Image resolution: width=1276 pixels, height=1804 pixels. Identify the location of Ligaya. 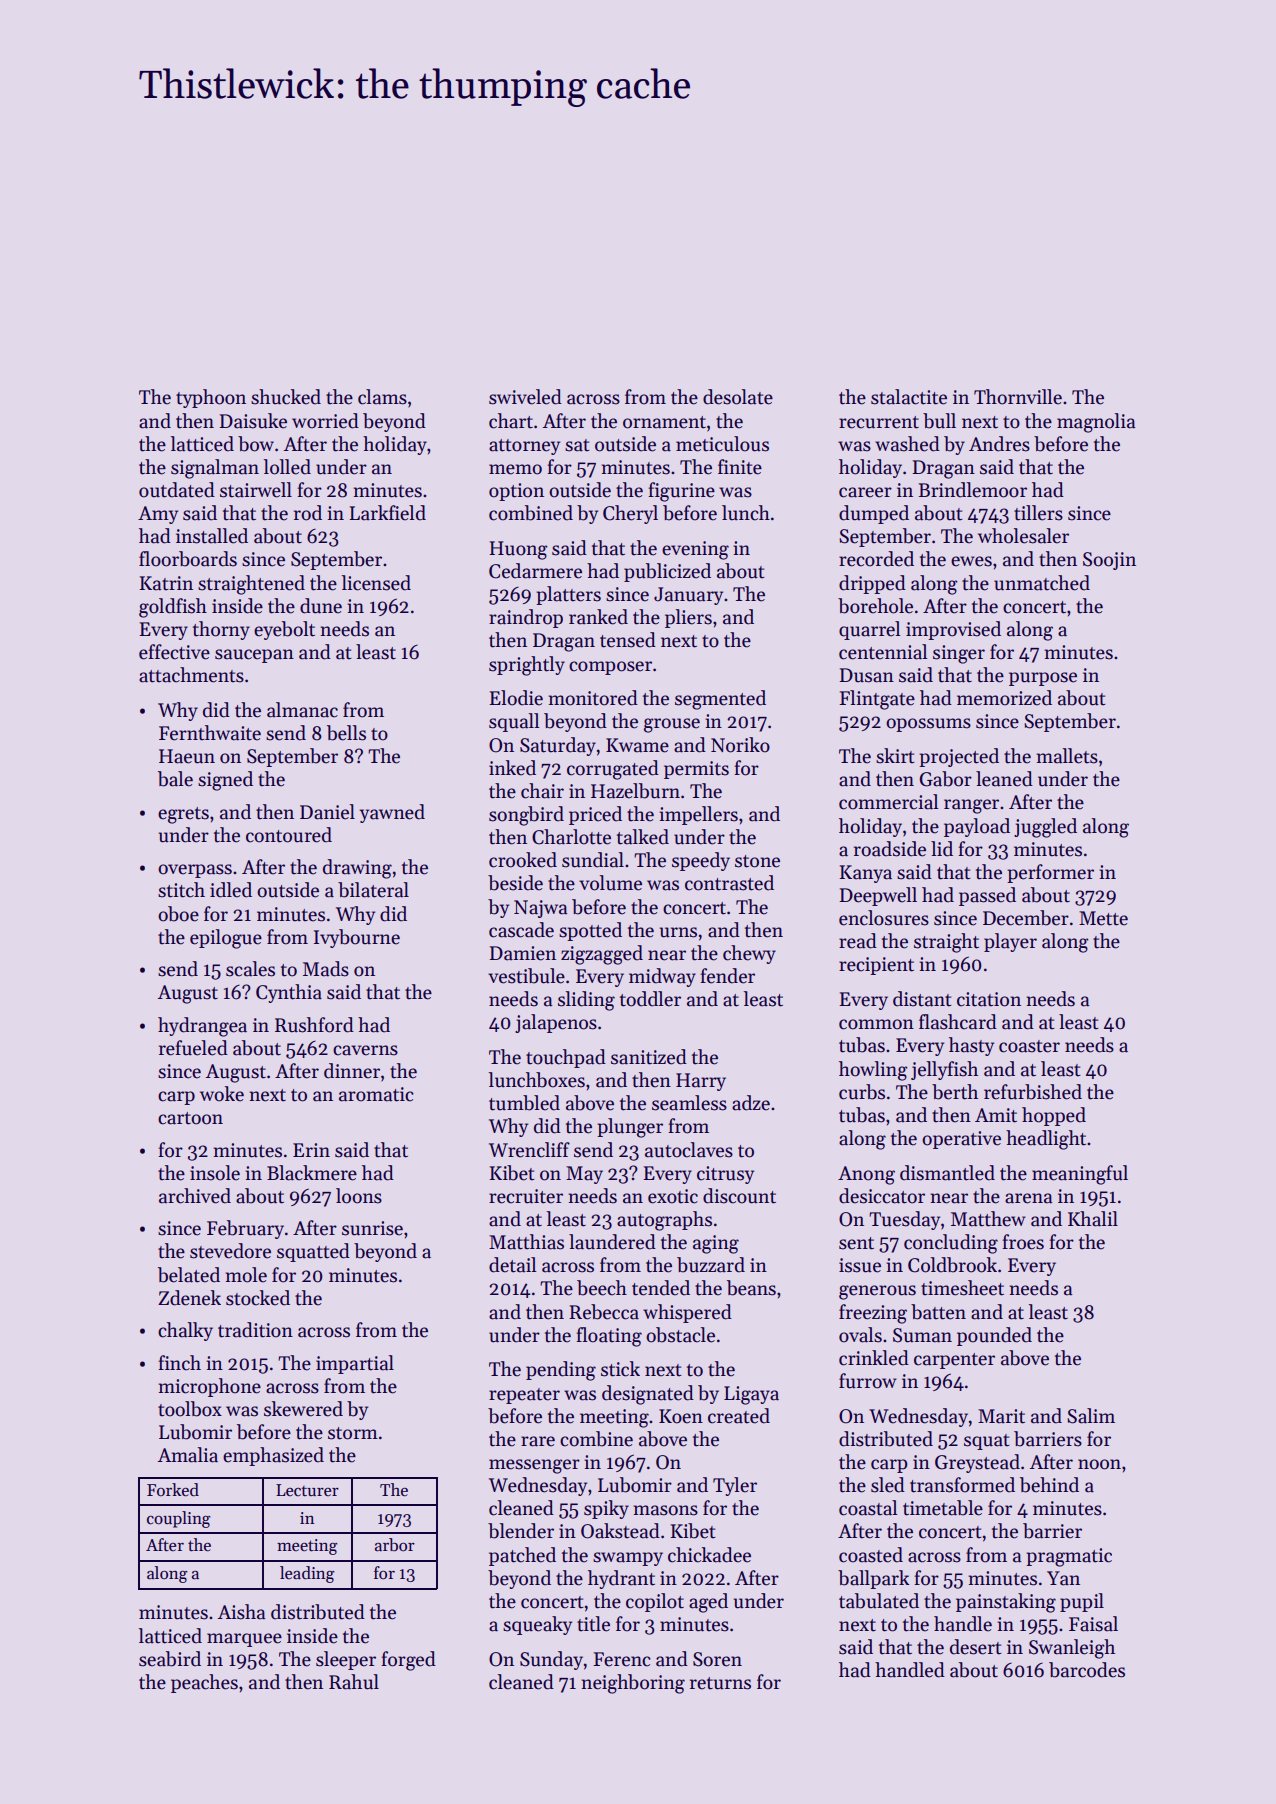
(751, 1395).
